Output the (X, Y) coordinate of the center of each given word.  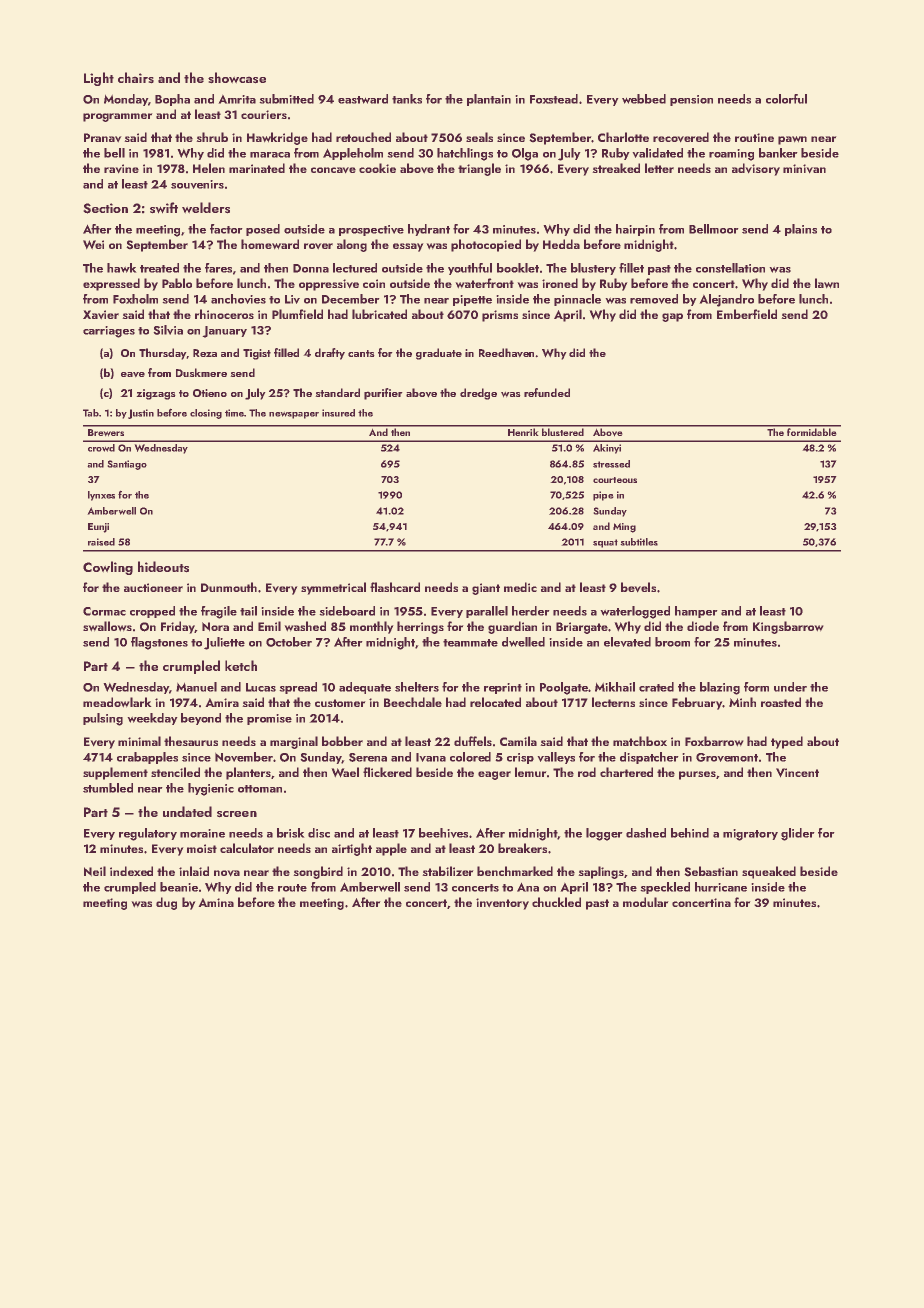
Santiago (127, 465)
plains (801, 230)
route (292, 888)
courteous (615, 480)
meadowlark (117, 702)
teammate (470, 643)
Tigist (257, 354)
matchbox (640, 741)
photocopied (486, 245)
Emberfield (747, 314)
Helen (209, 168)
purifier (383, 394)
